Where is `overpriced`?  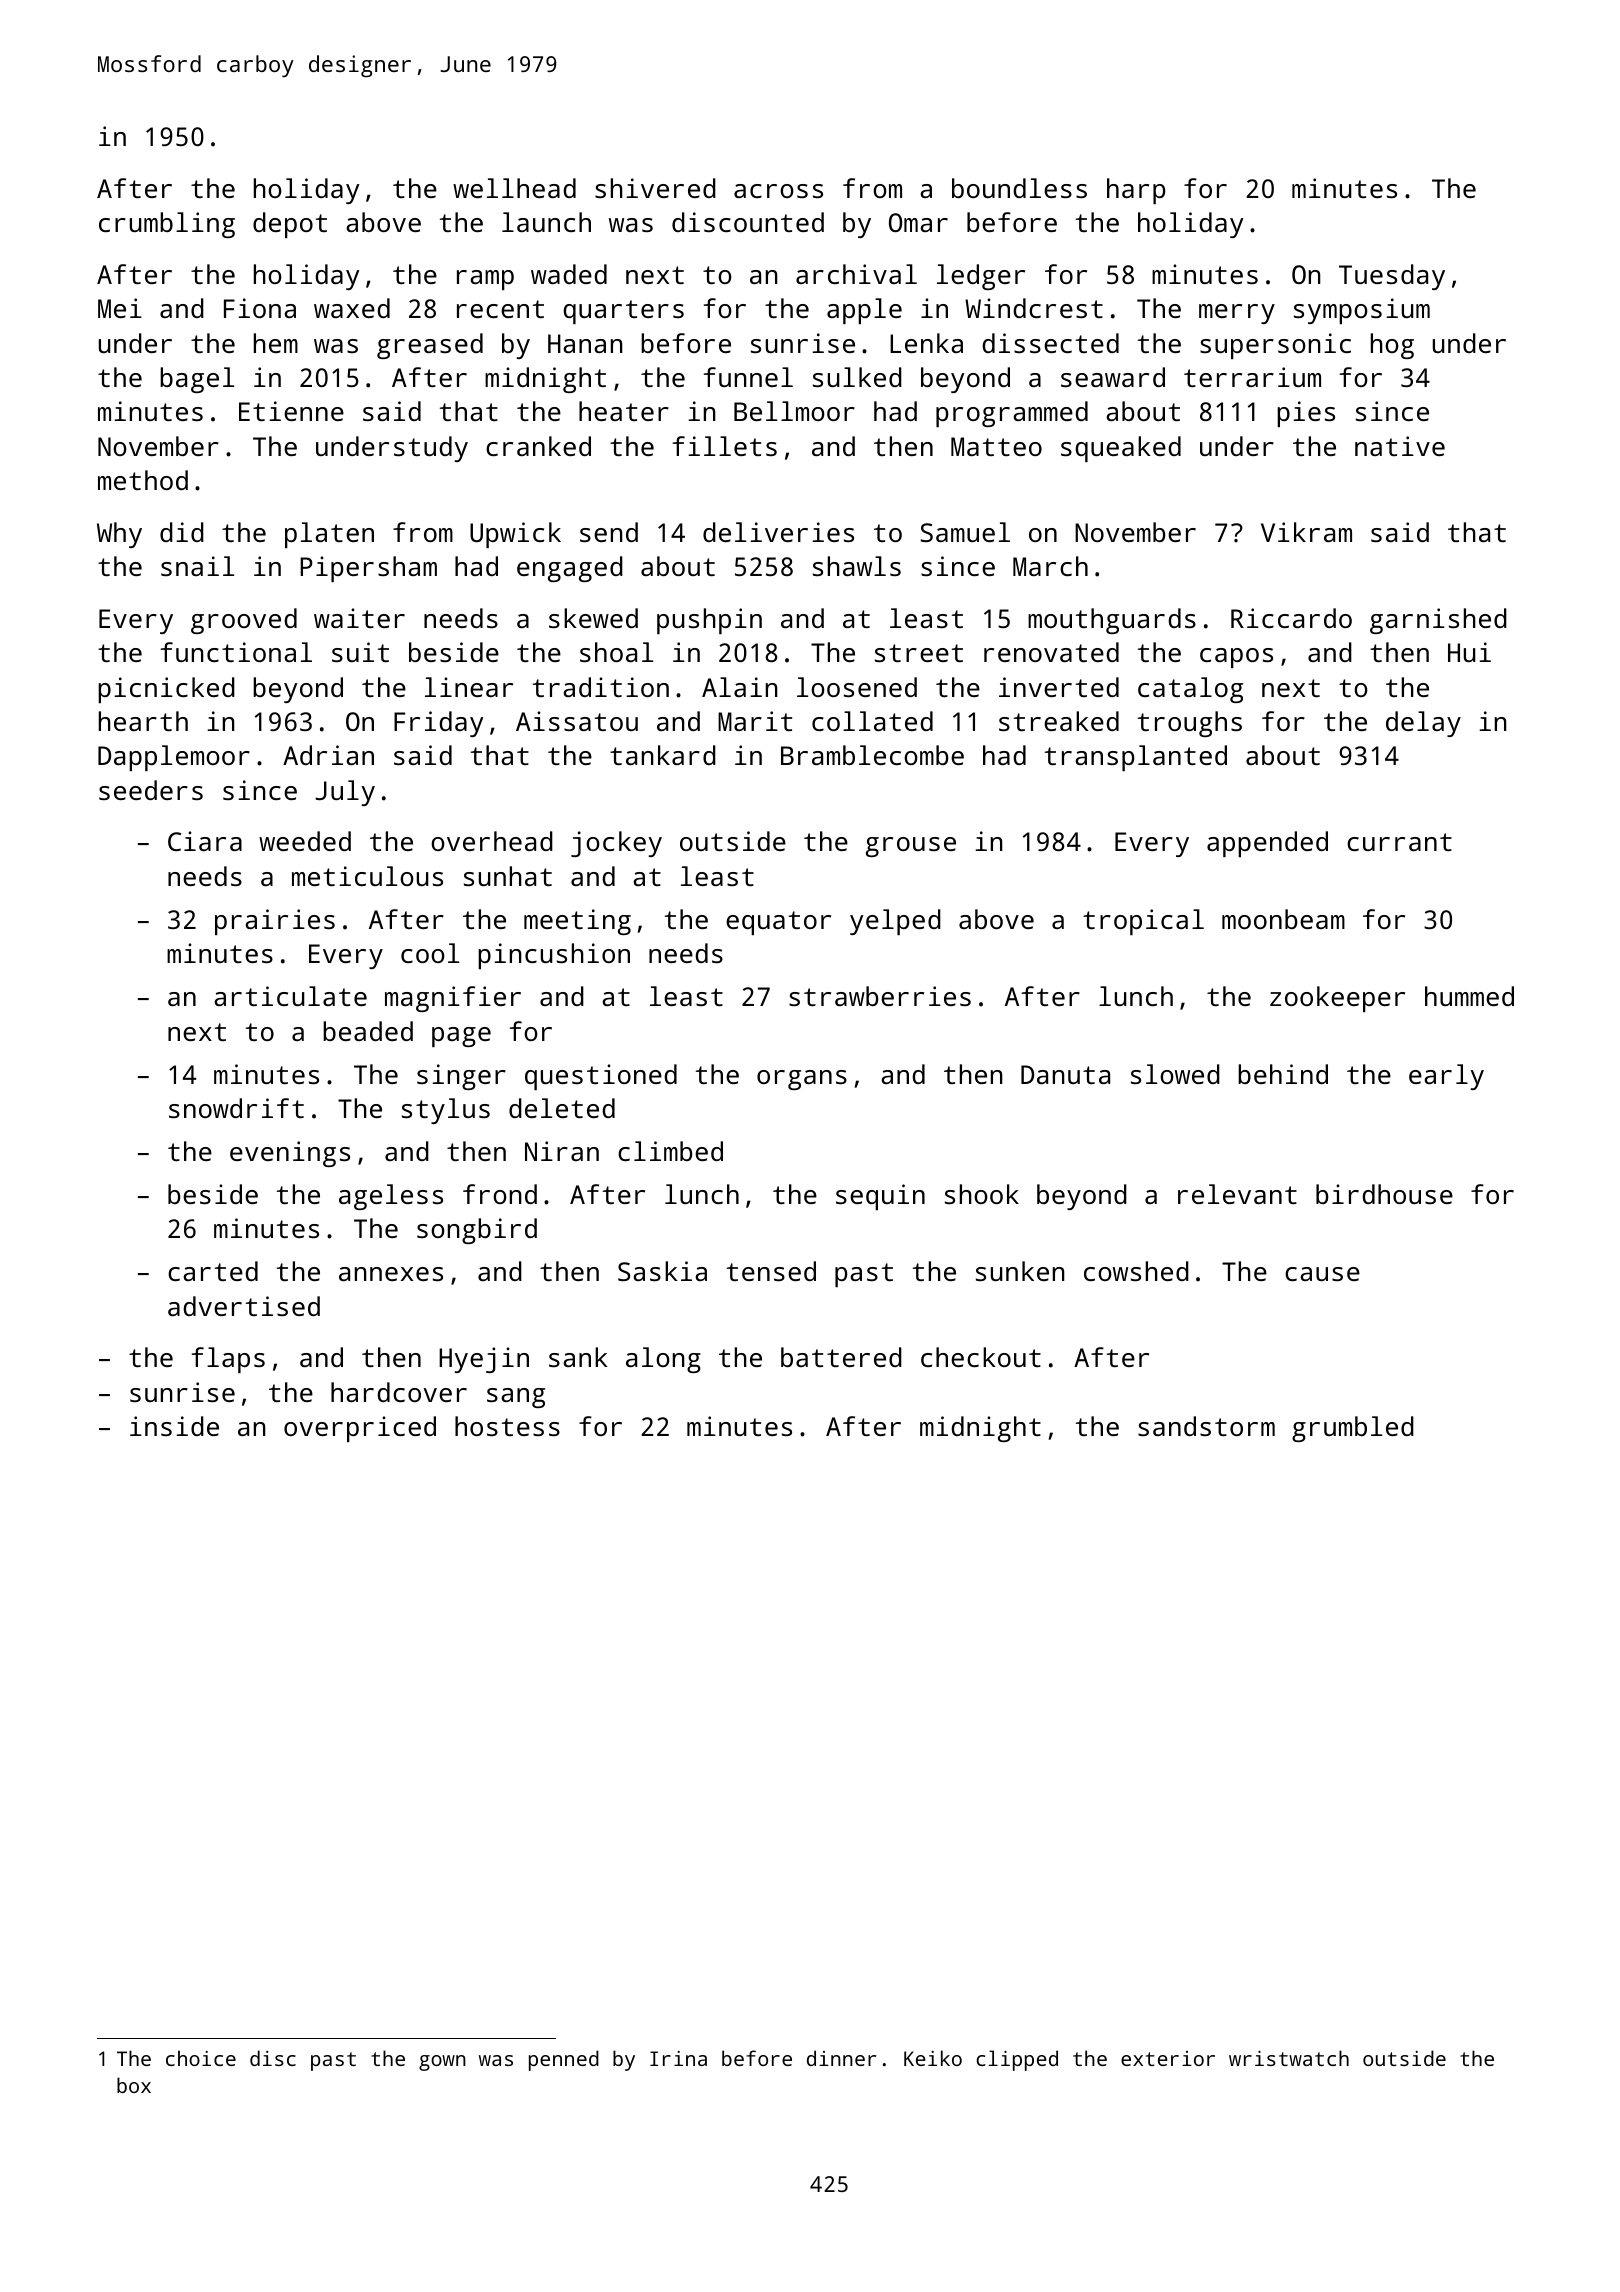 overpriced is located at coordinates (360, 1429).
